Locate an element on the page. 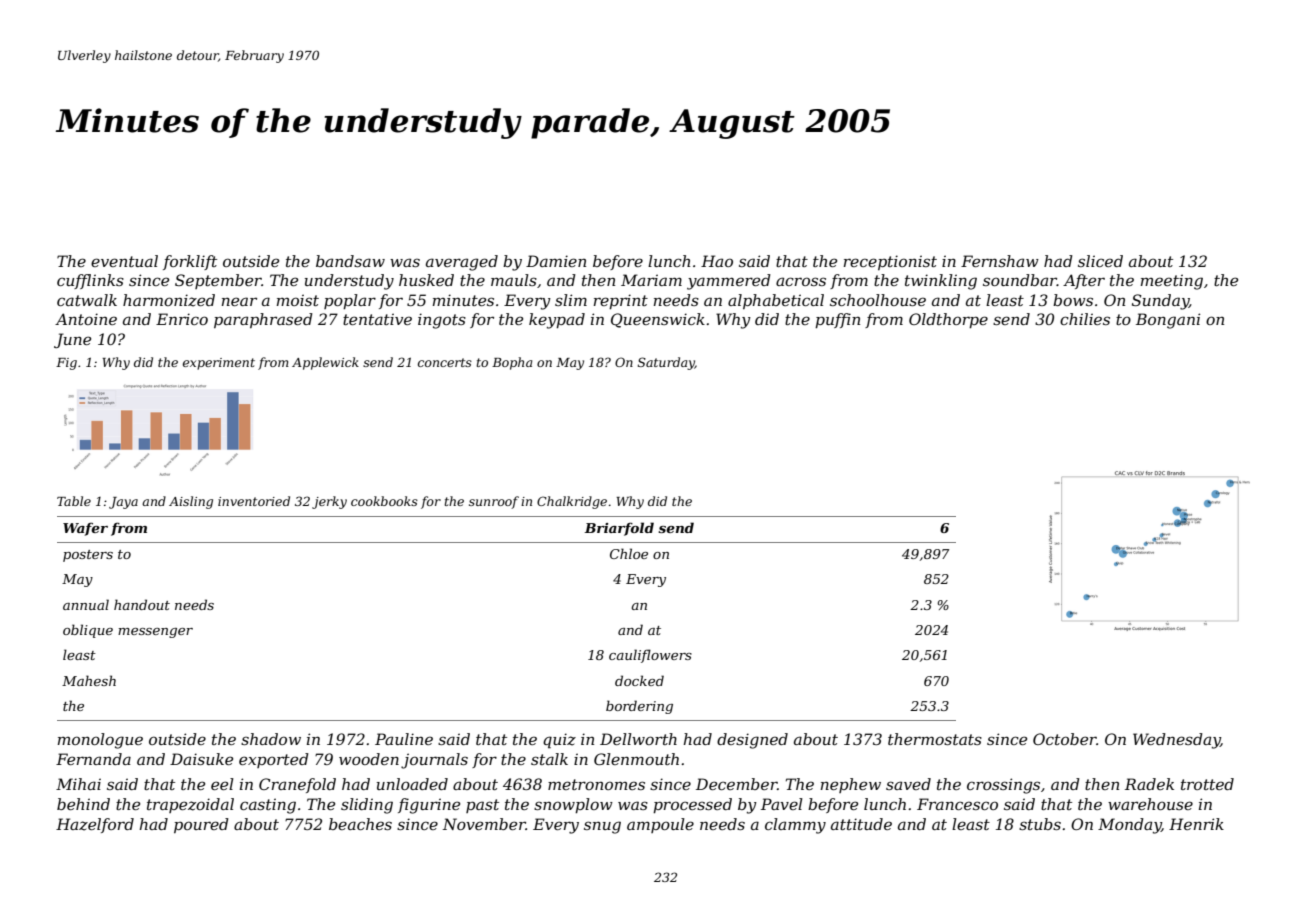 Image resolution: width=1308 pixels, height=924 pixels. concerts is located at coordinates (445, 362).
